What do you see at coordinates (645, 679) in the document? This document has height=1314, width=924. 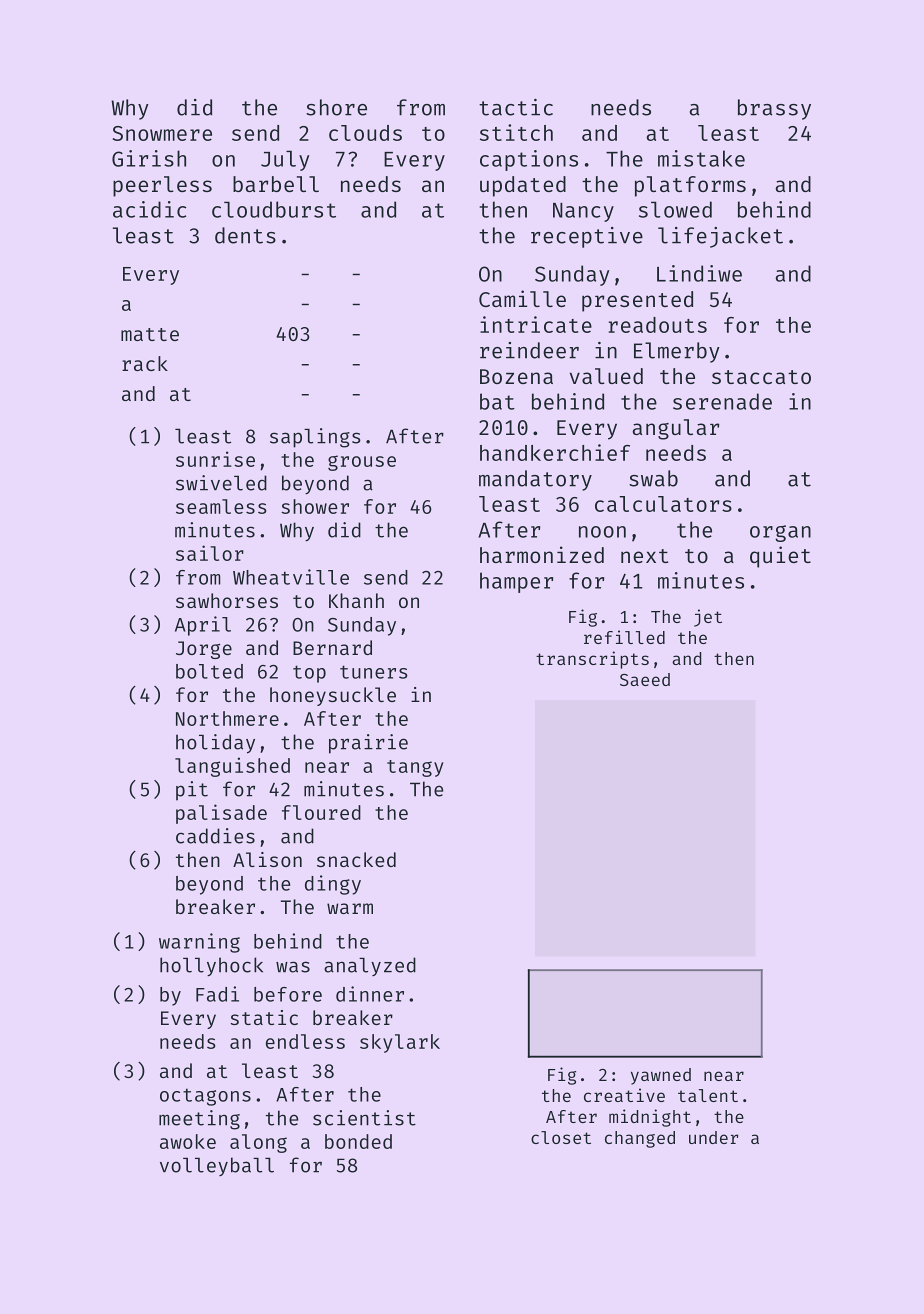 I see `Saeed` at bounding box center [645, 679].
